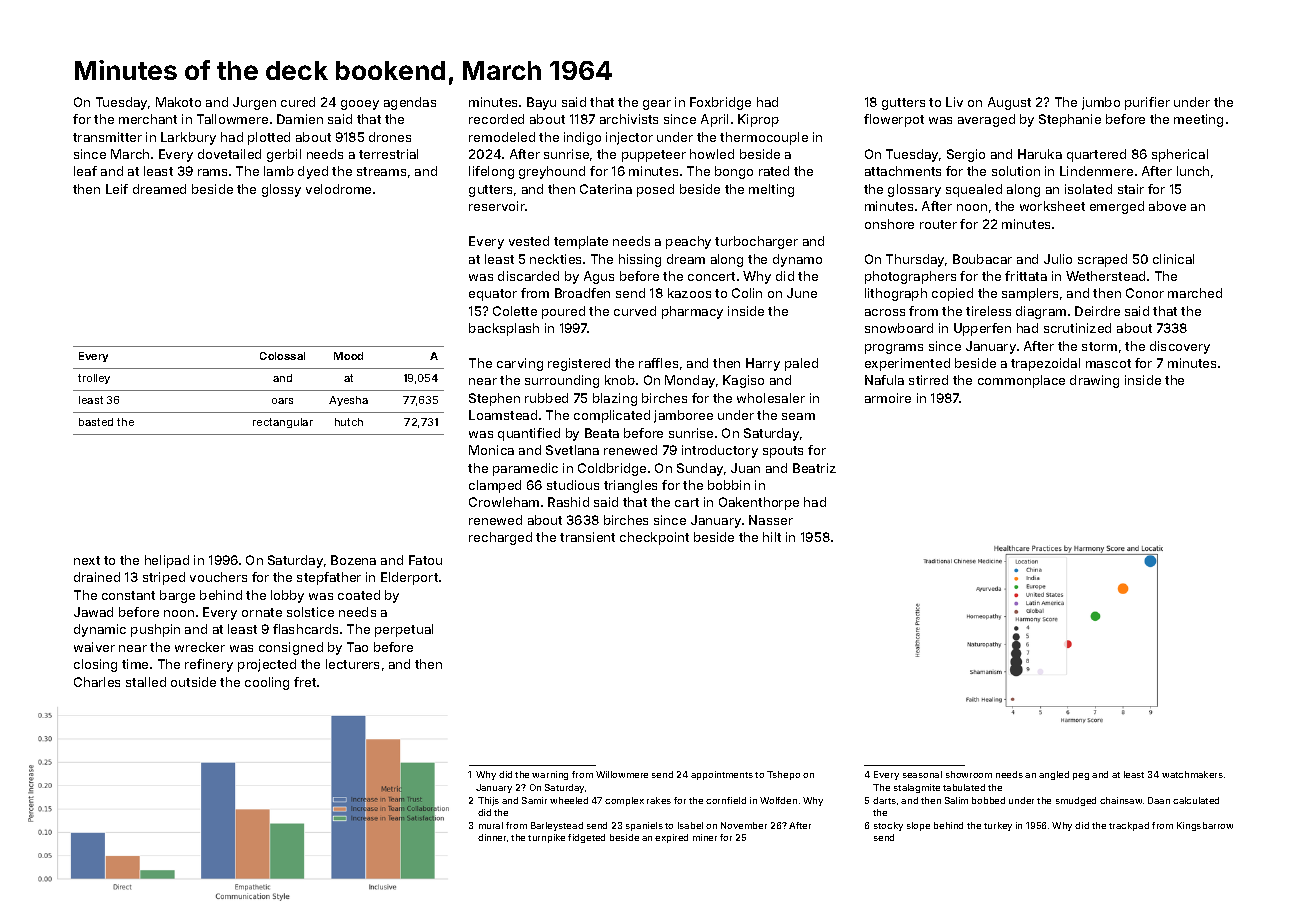  I want to click on drawing, so click(1094, 381).
